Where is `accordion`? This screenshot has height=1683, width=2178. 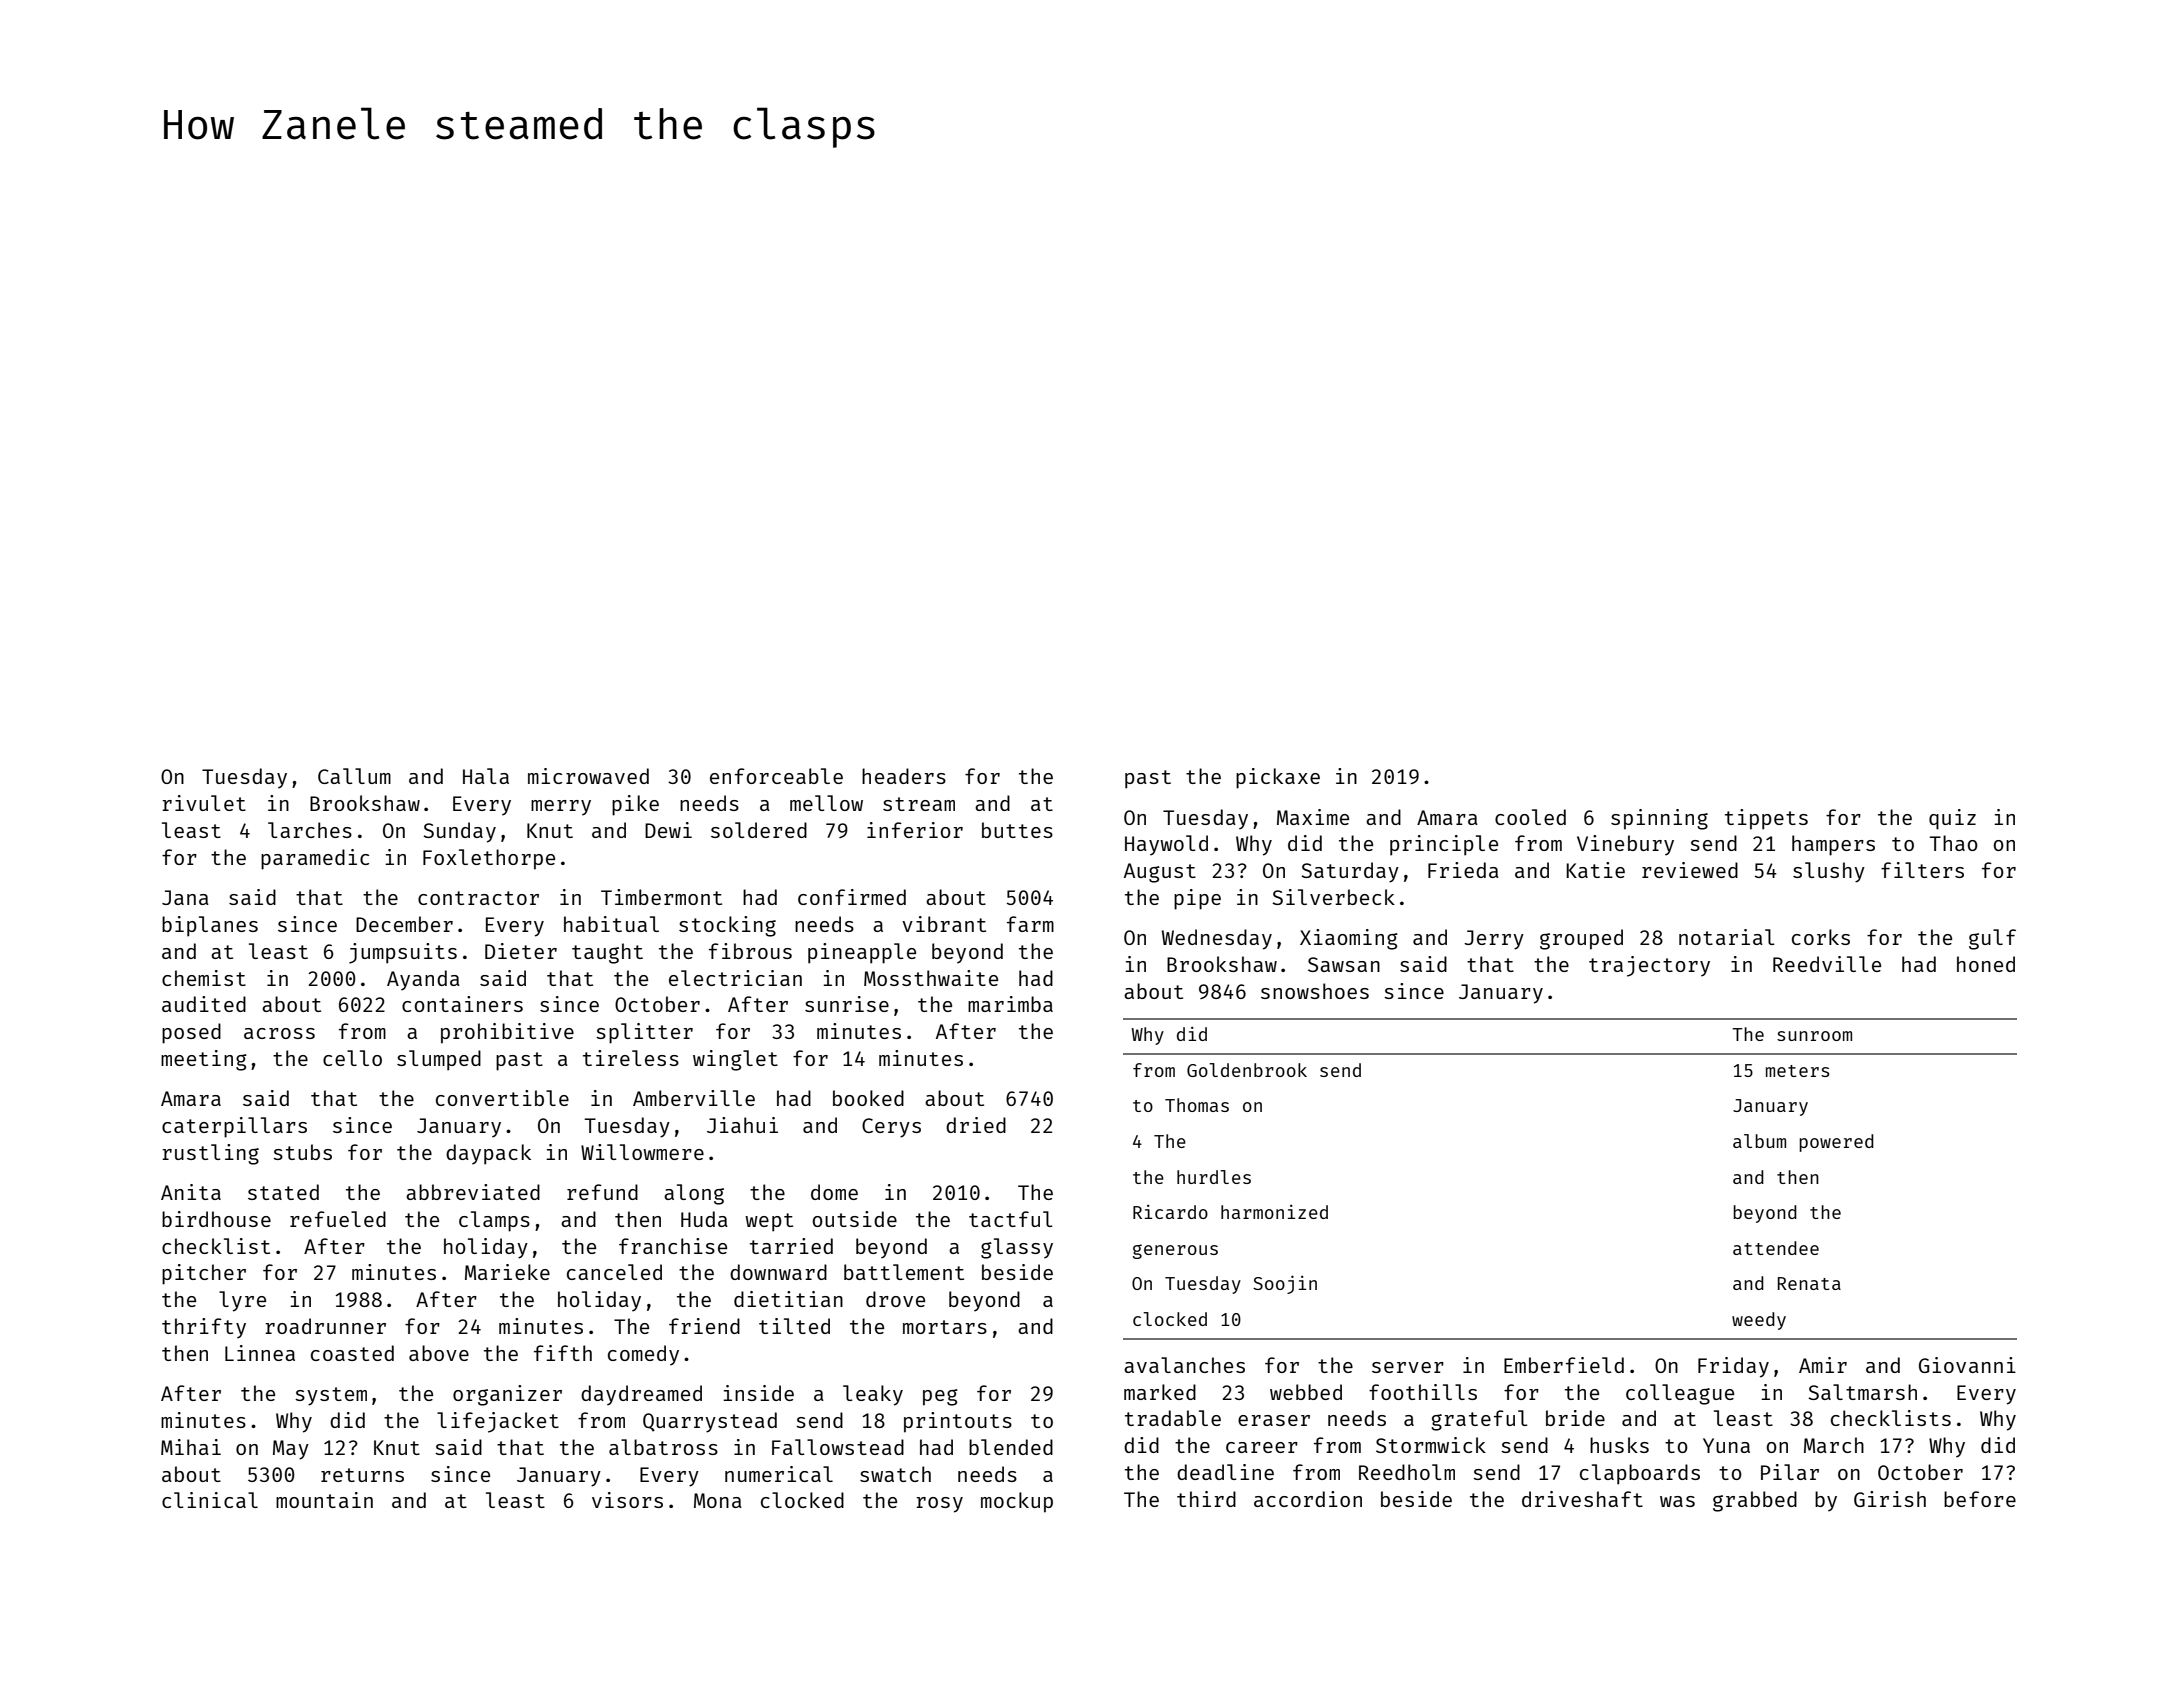
accordion is located at coordinates (1308, 1499).
